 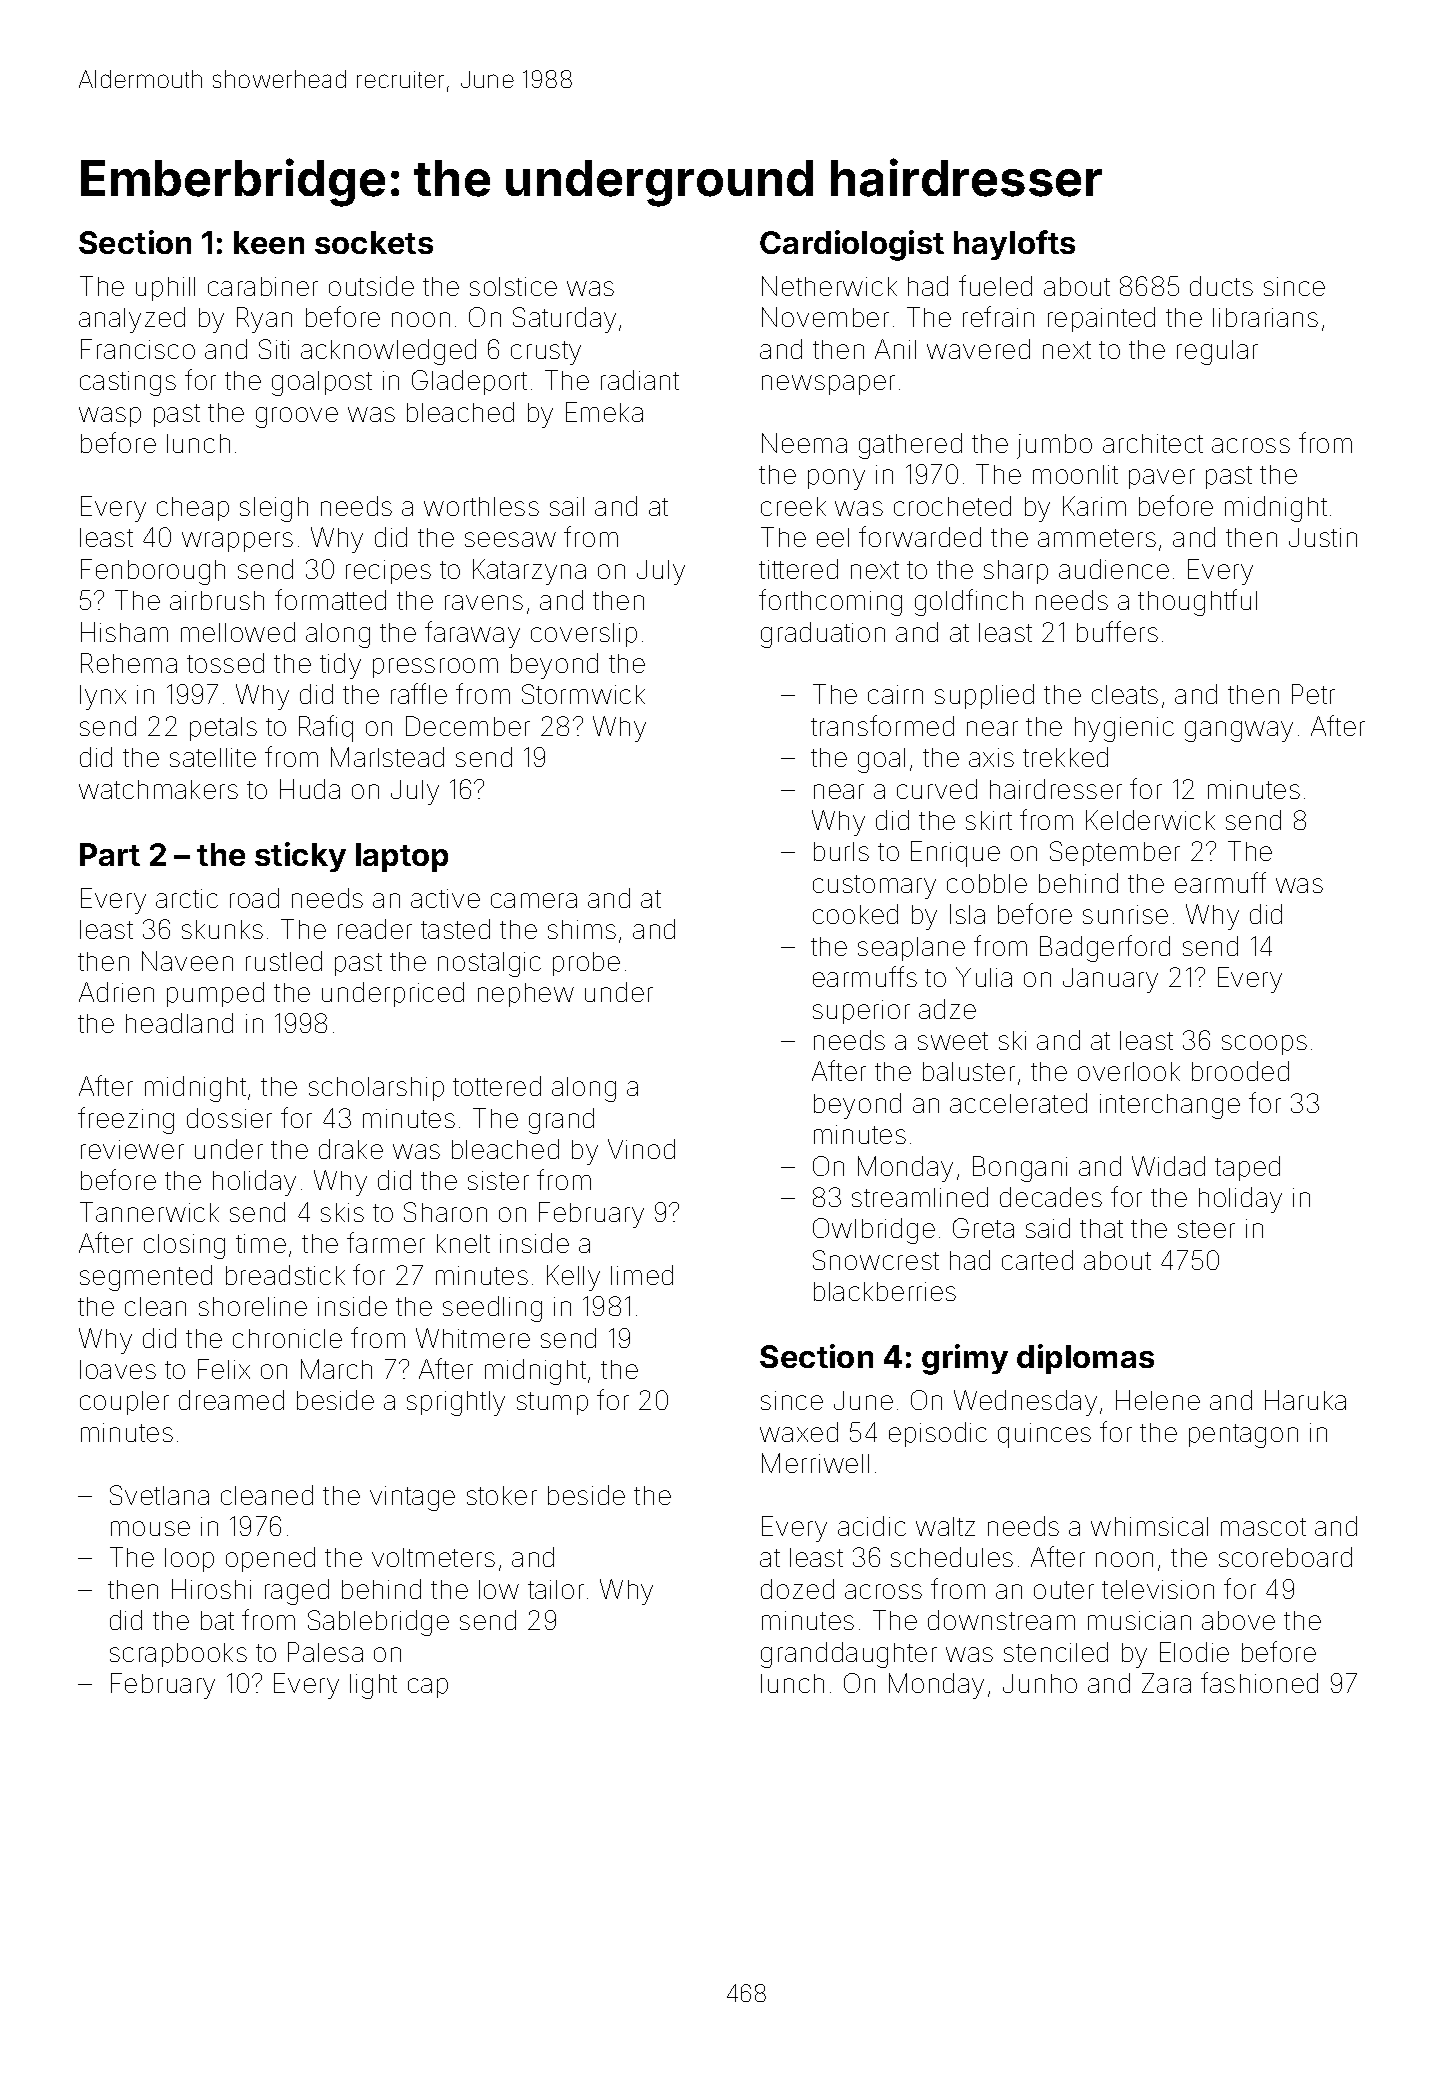 What do you see at coordinates (330, 599) in the screenshot?
I see `formatted` at bounding box center [330, 599].
